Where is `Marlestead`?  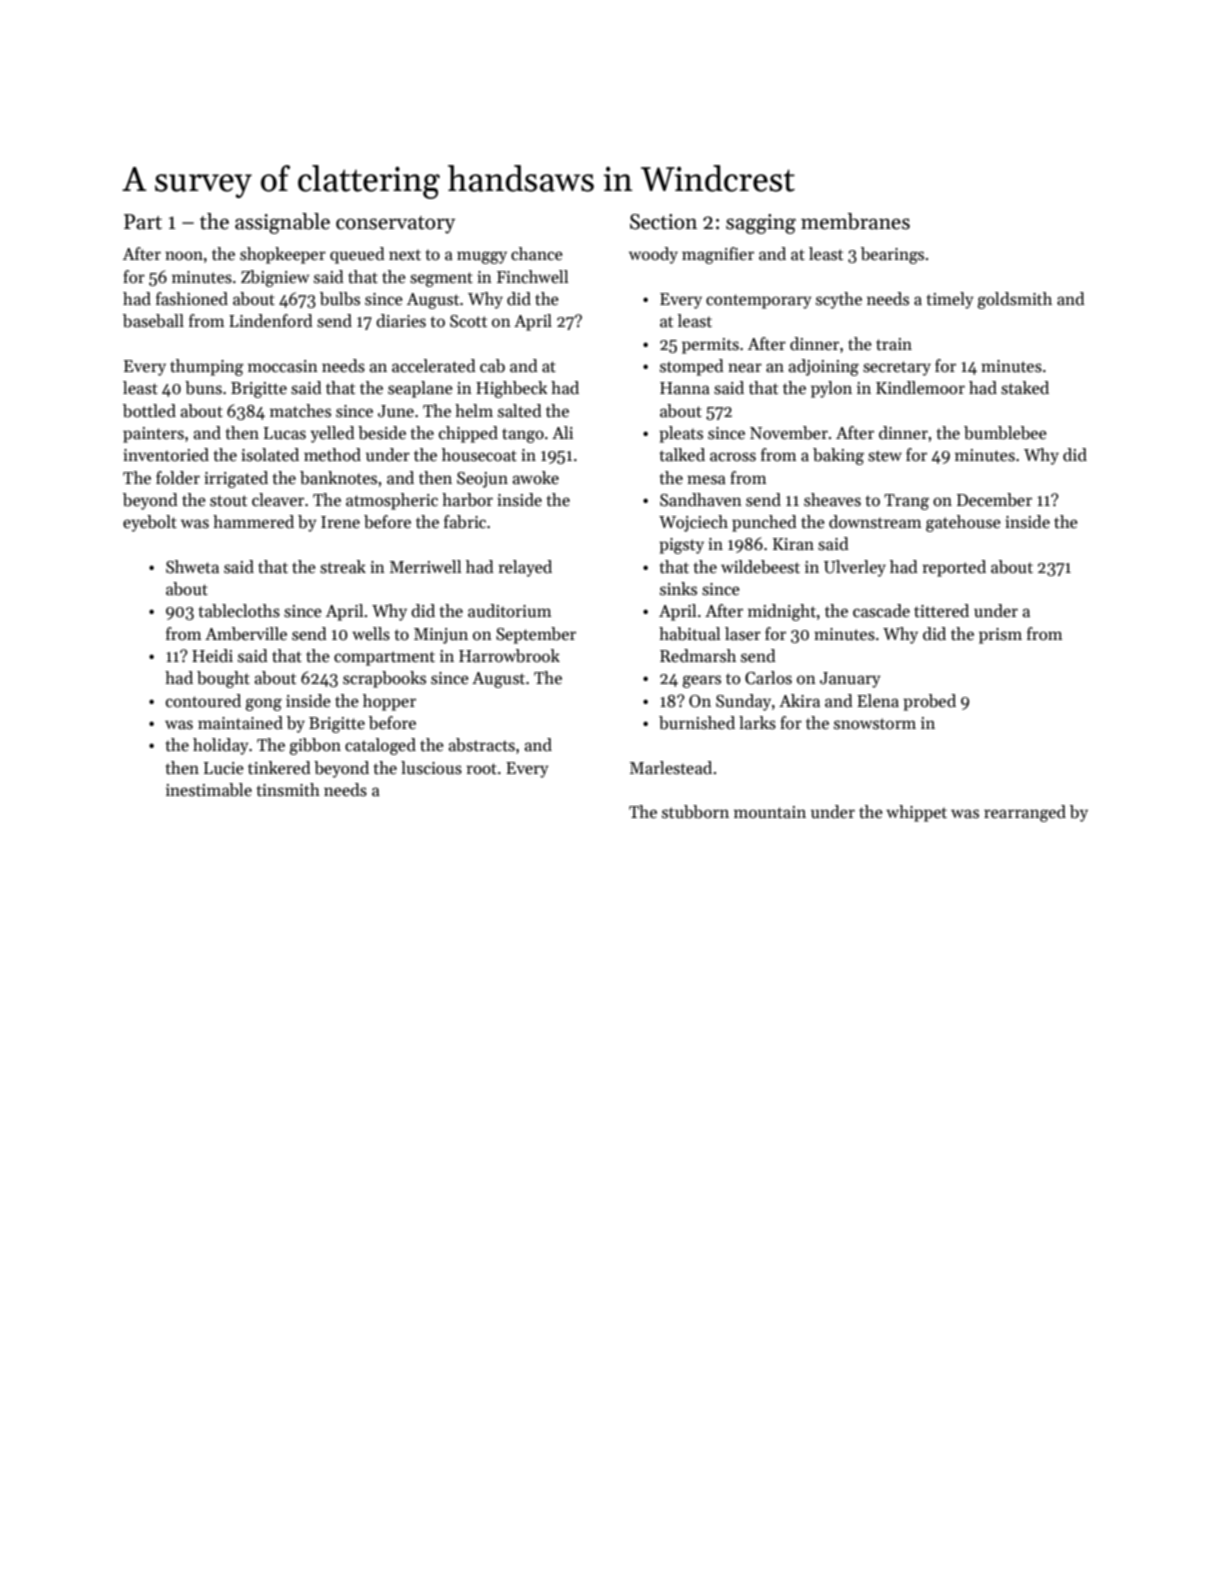 Marlestead is located at coordinates (671, 768).
